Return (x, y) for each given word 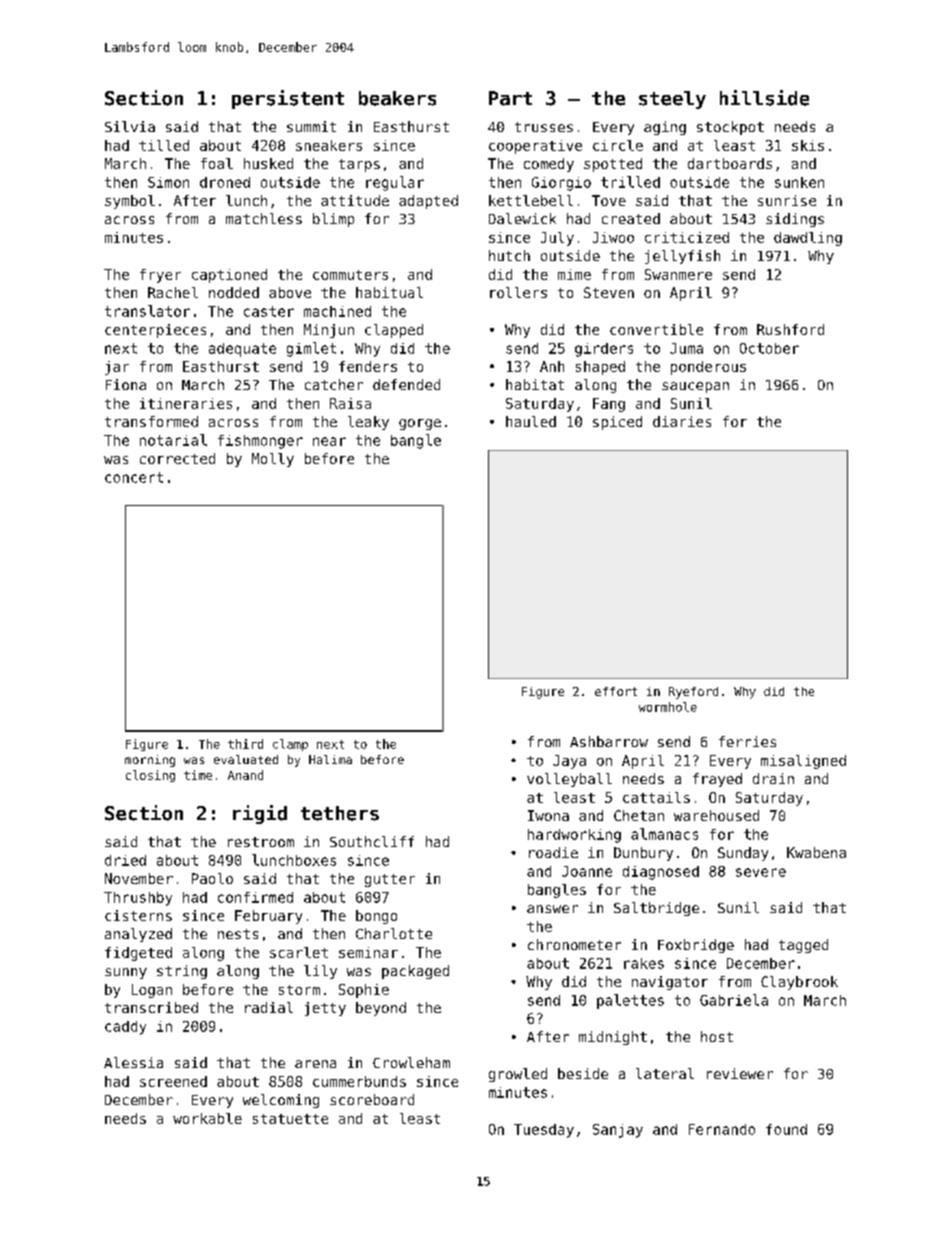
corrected (177, 458)
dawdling (808, 239)
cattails (656, 797)
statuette (290, 1119)
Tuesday (544, 1131)
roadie (553, 852)
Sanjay (618, 1131)
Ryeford (693, 693)
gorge (420, 424)
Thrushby (138, 899)
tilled (164, 145)
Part (510, 98)
